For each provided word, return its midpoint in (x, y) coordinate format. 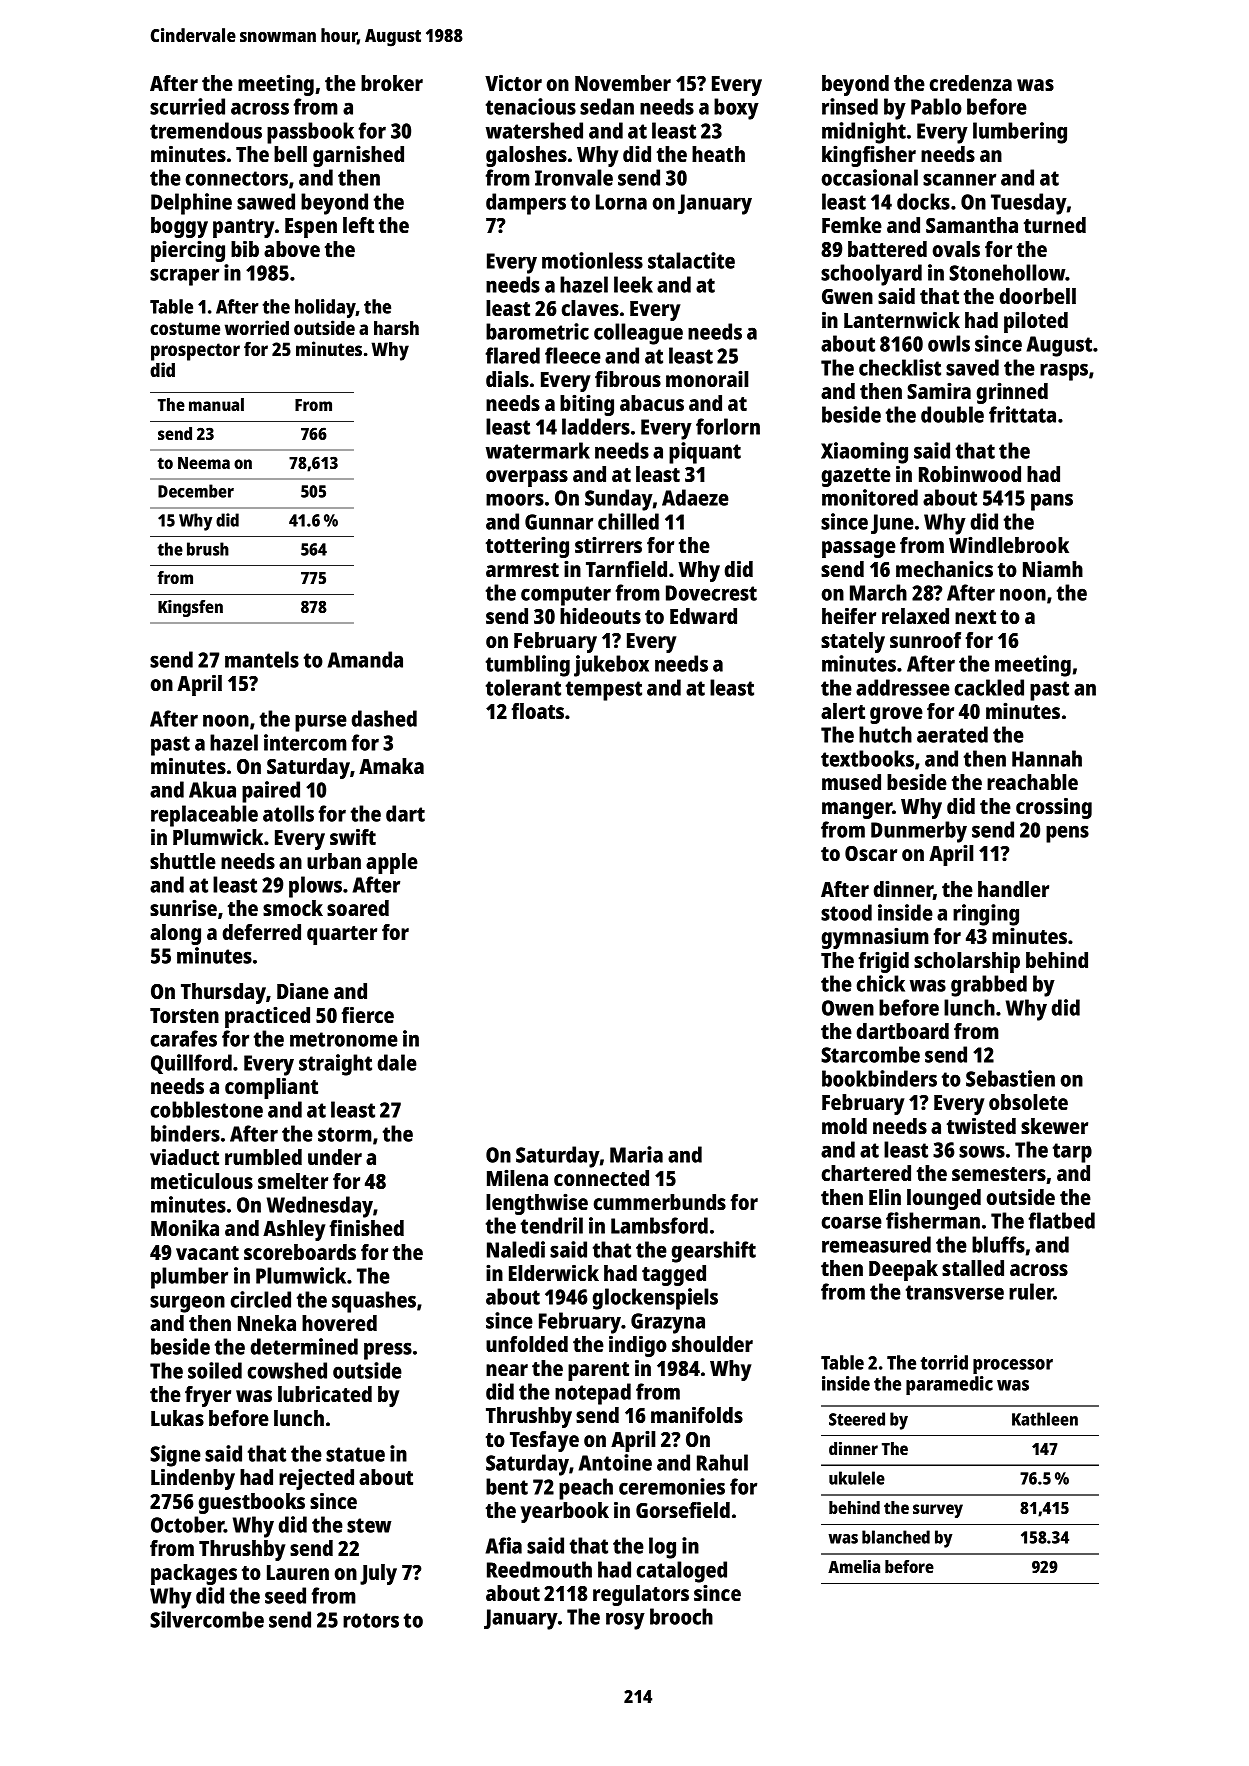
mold (844, 1126)
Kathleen (1045, 1419)
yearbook (565, 1512)
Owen (848, 1008)
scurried (187, 106)
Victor (513, 83)
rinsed (850, 106)
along (175, 934)
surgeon (187, 1304)
